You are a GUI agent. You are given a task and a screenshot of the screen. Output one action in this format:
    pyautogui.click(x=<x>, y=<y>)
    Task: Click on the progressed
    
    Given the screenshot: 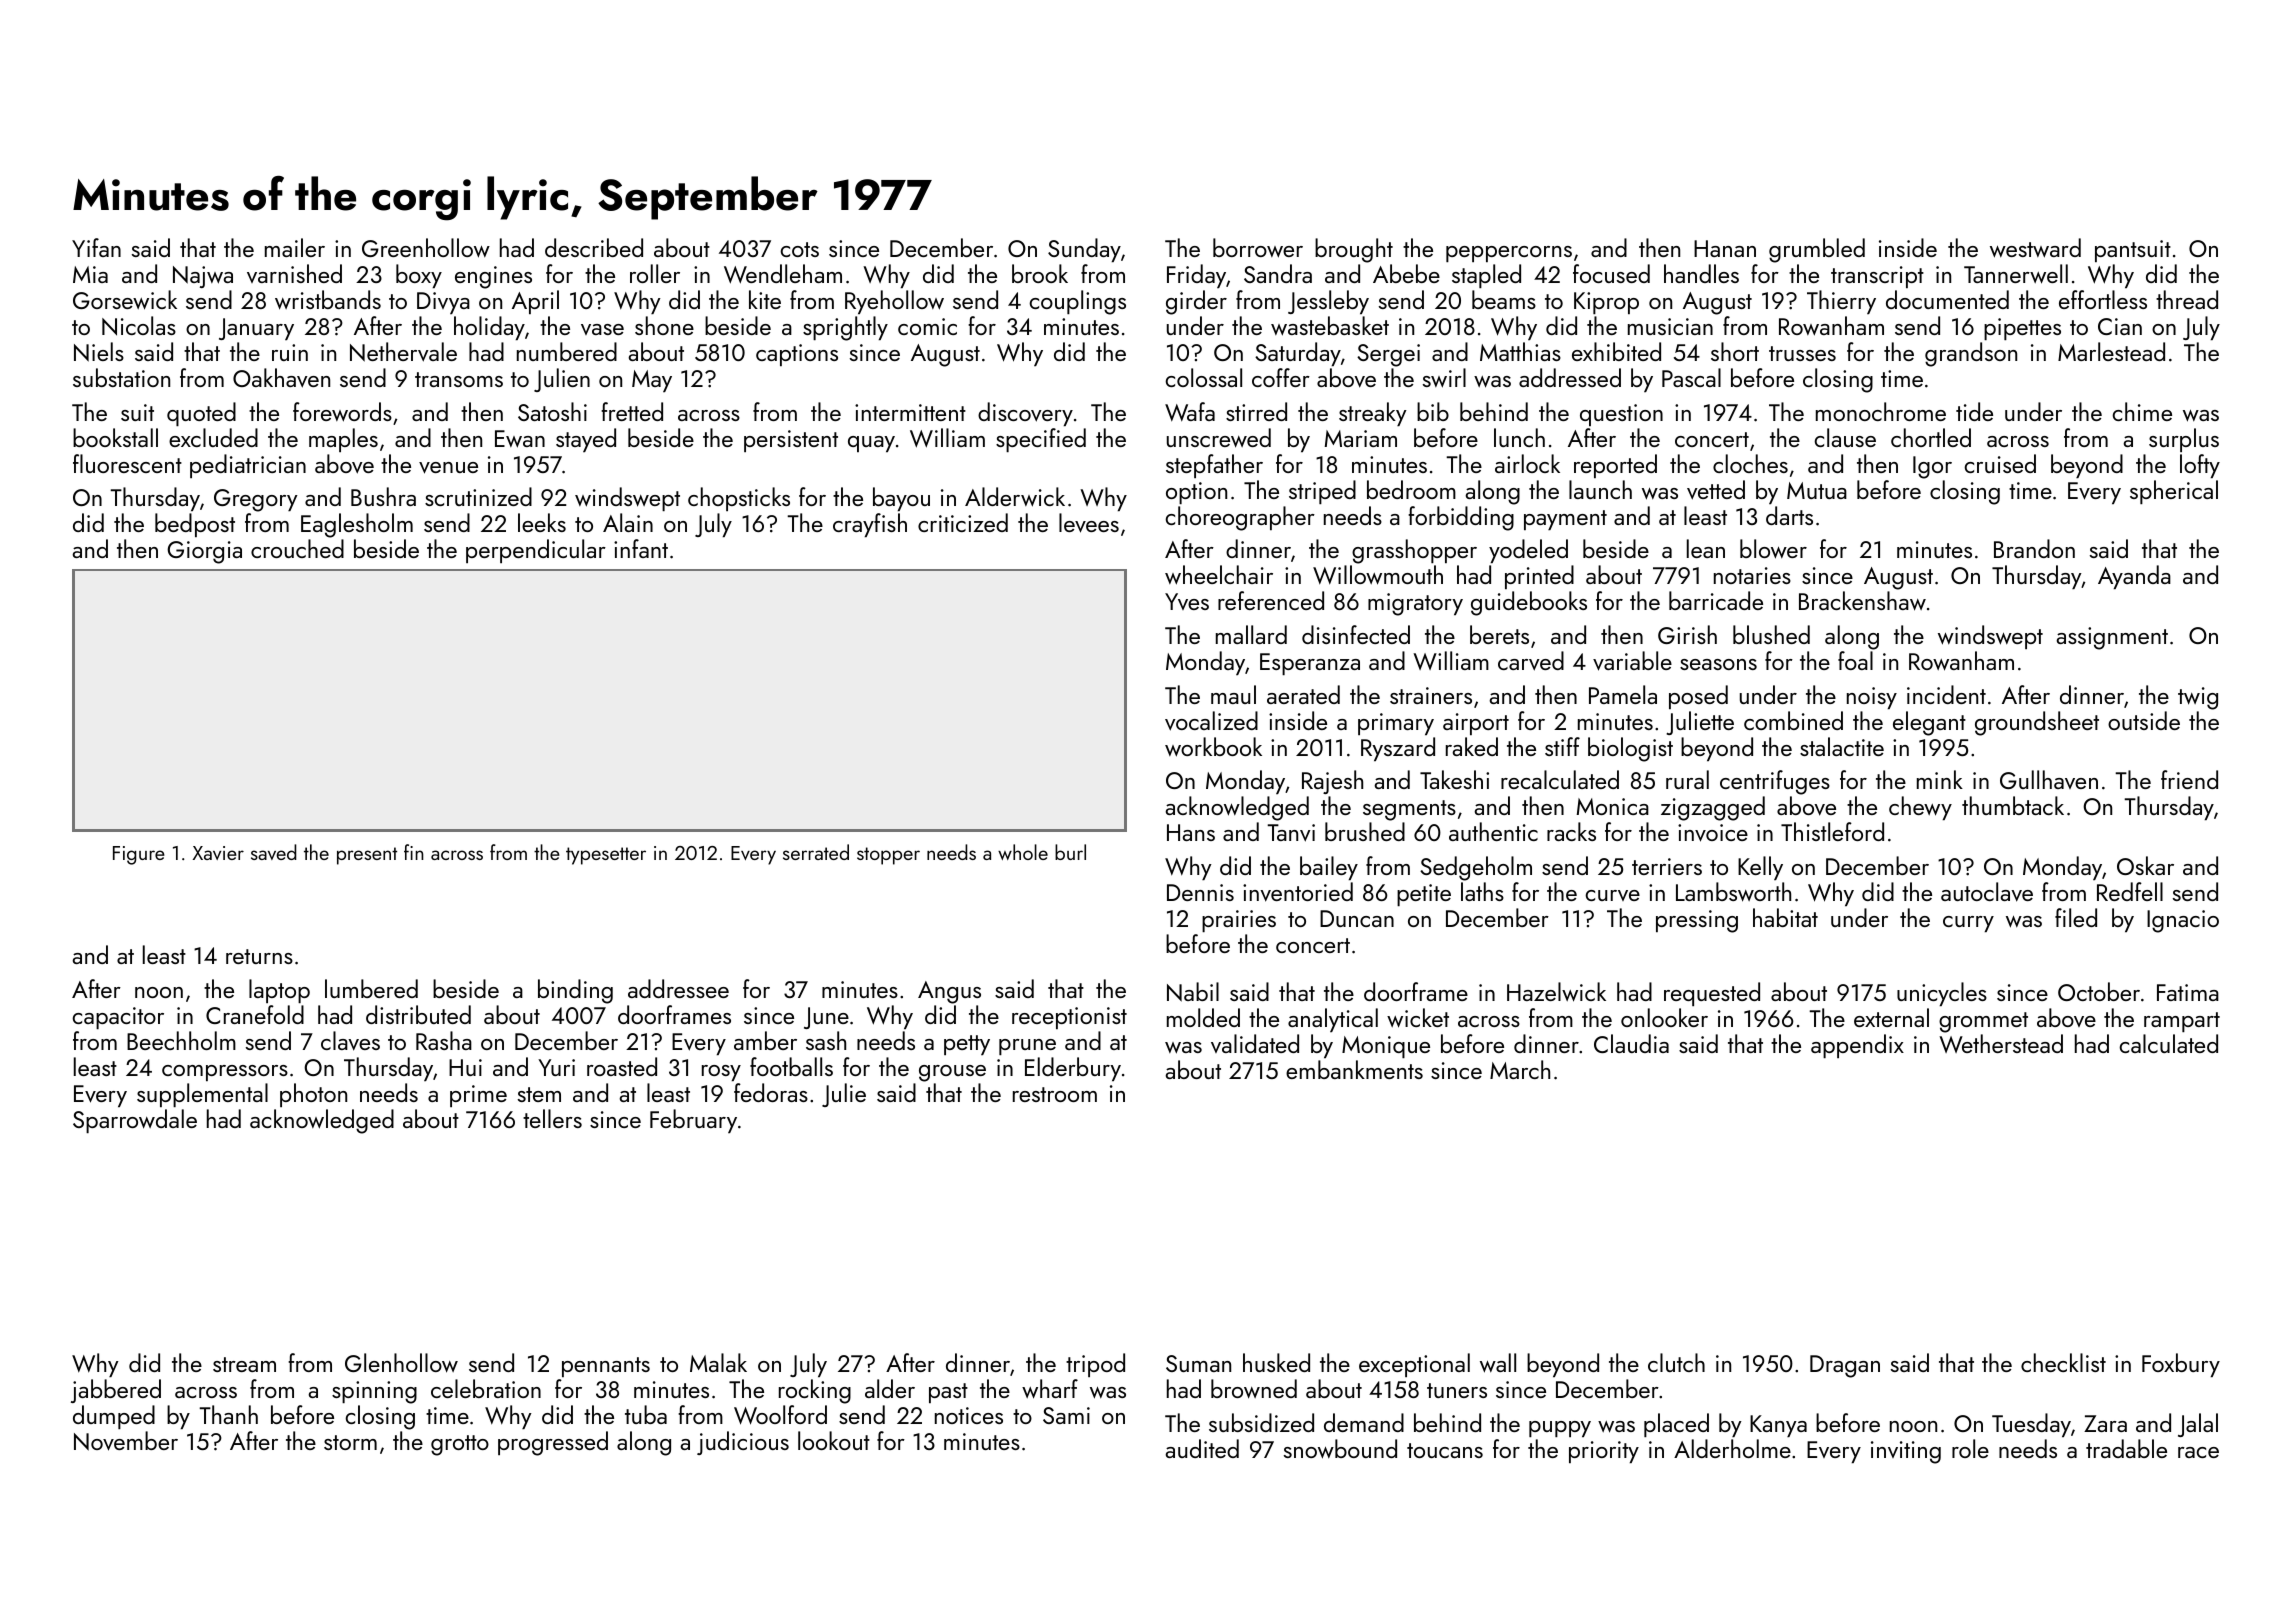 What is the action you would take?
    pyautogui.click(x=553, y=1443)
